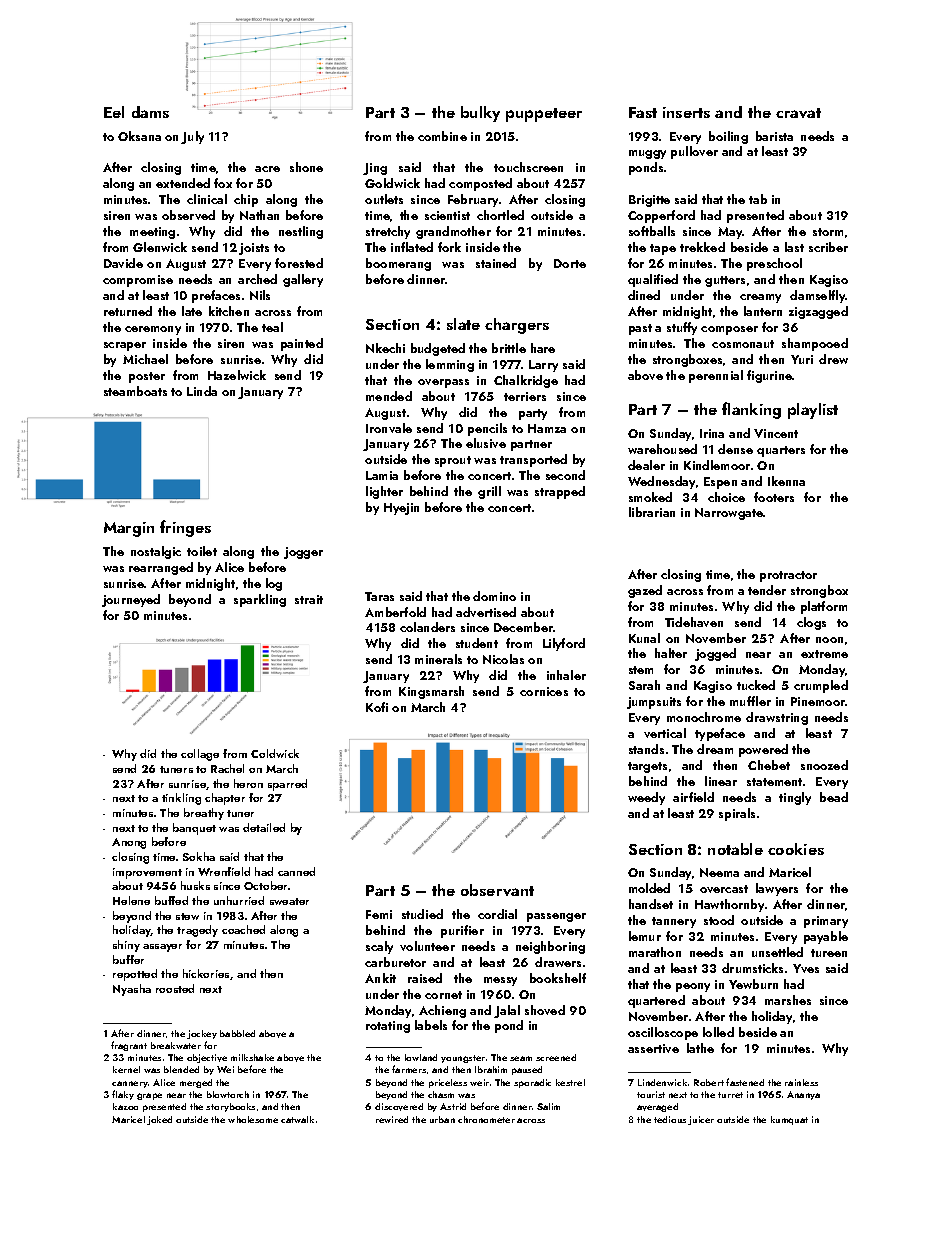 Image resolution: width=952 pixels, height=1233 pixels. Describe the element at coordinates (442, 136) in the screenshot. I see `combine` at that location.
